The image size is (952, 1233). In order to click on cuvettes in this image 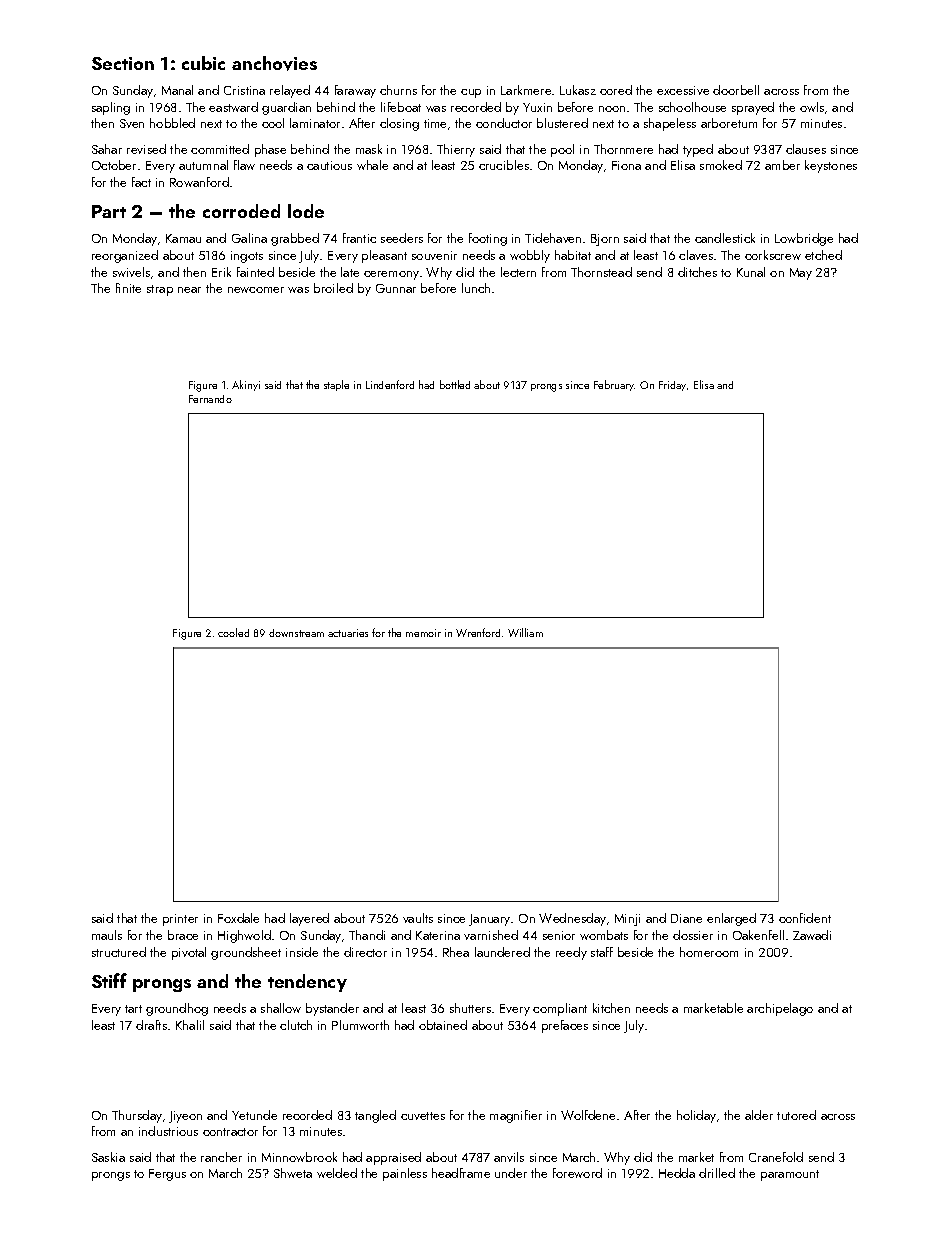, I will do `click(423, 1116)`.
